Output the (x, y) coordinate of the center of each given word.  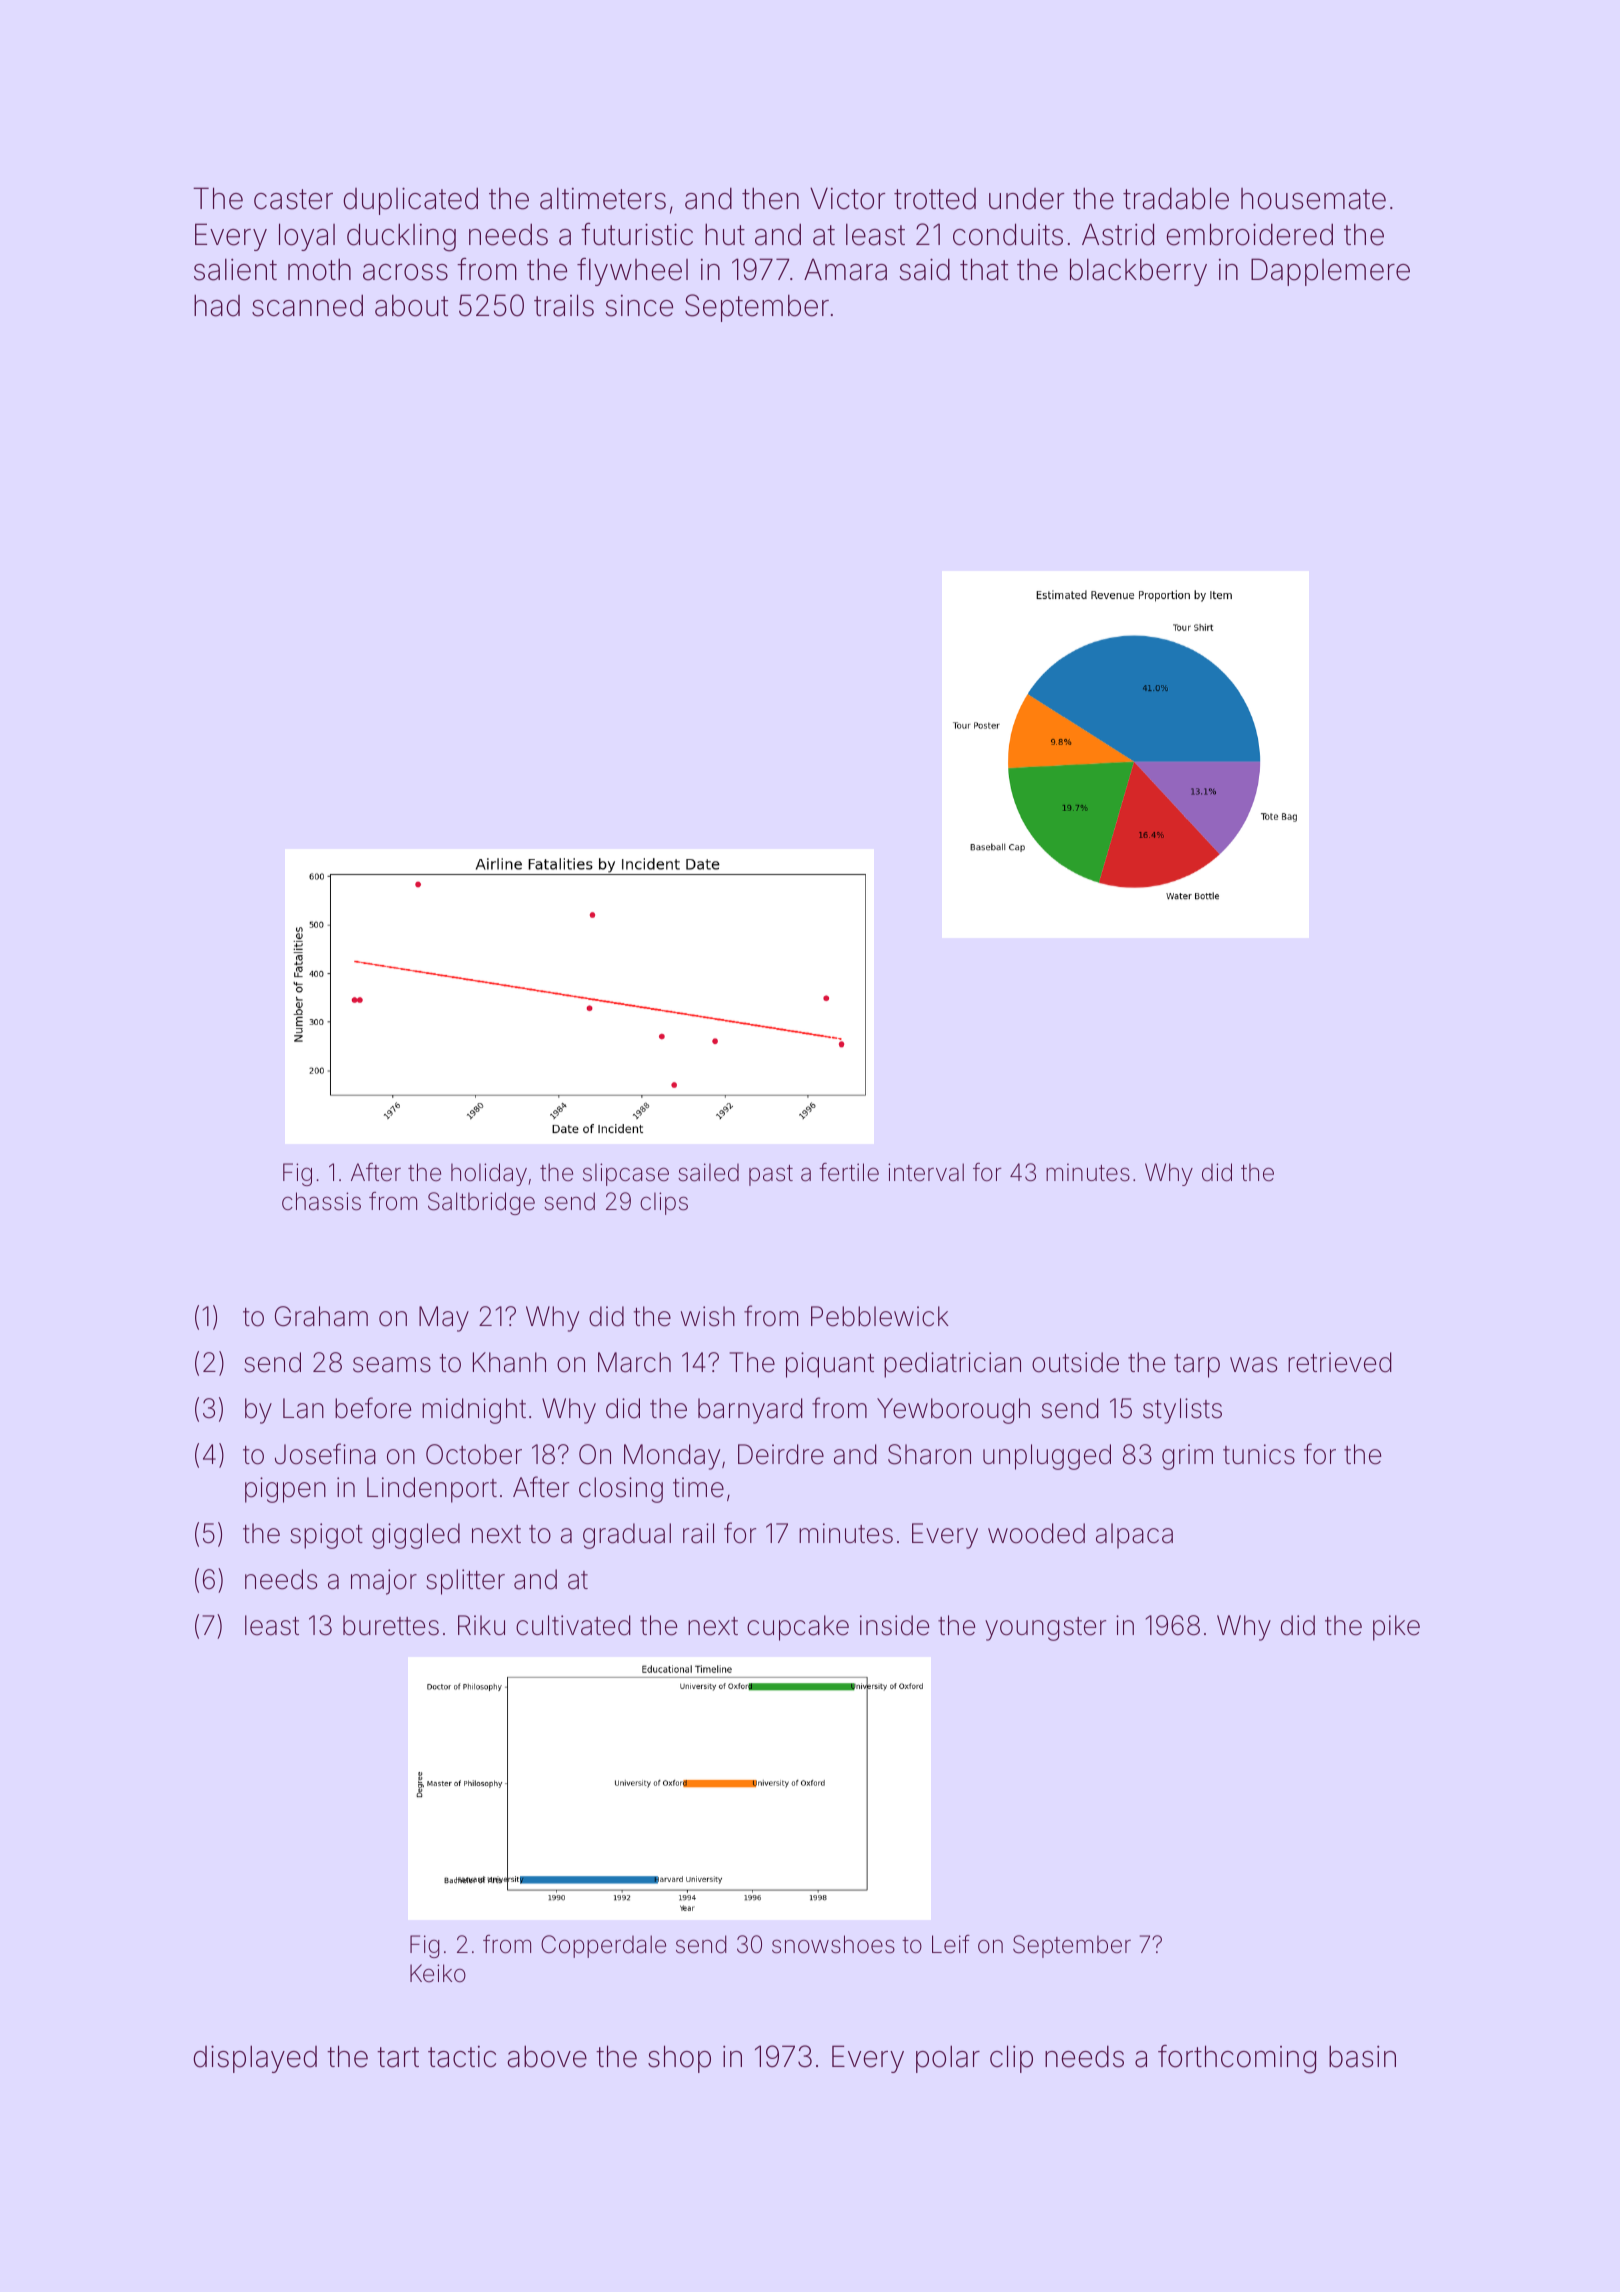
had (217, 305)
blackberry (1138, 272)
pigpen (285, 1490)
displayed (255, 2059)
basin (1362, 2056)
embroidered (1250, 234)
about (411, 306)
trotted (935, 199)
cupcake (798, 1628)
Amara (845, 269)
